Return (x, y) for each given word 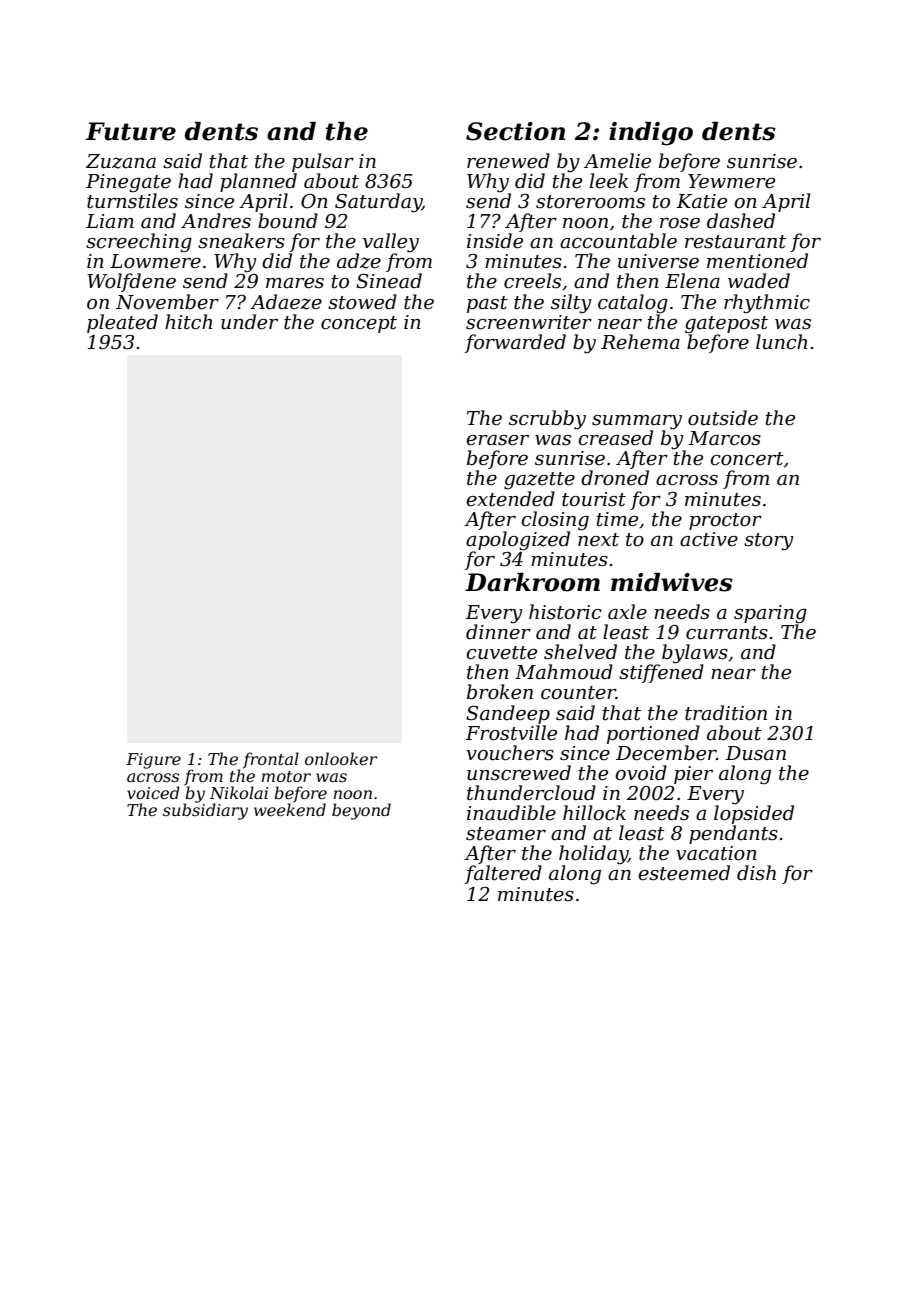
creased (615, 438)
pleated (122, 323)
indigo (651, 134)
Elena (692, 281)
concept (359, 324)
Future (131, 131)
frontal (271, 760)
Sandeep (508, 714)
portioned (653, 734)
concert (747, 459)
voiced (153, 792)
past (487, 304)
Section (515, 131)
